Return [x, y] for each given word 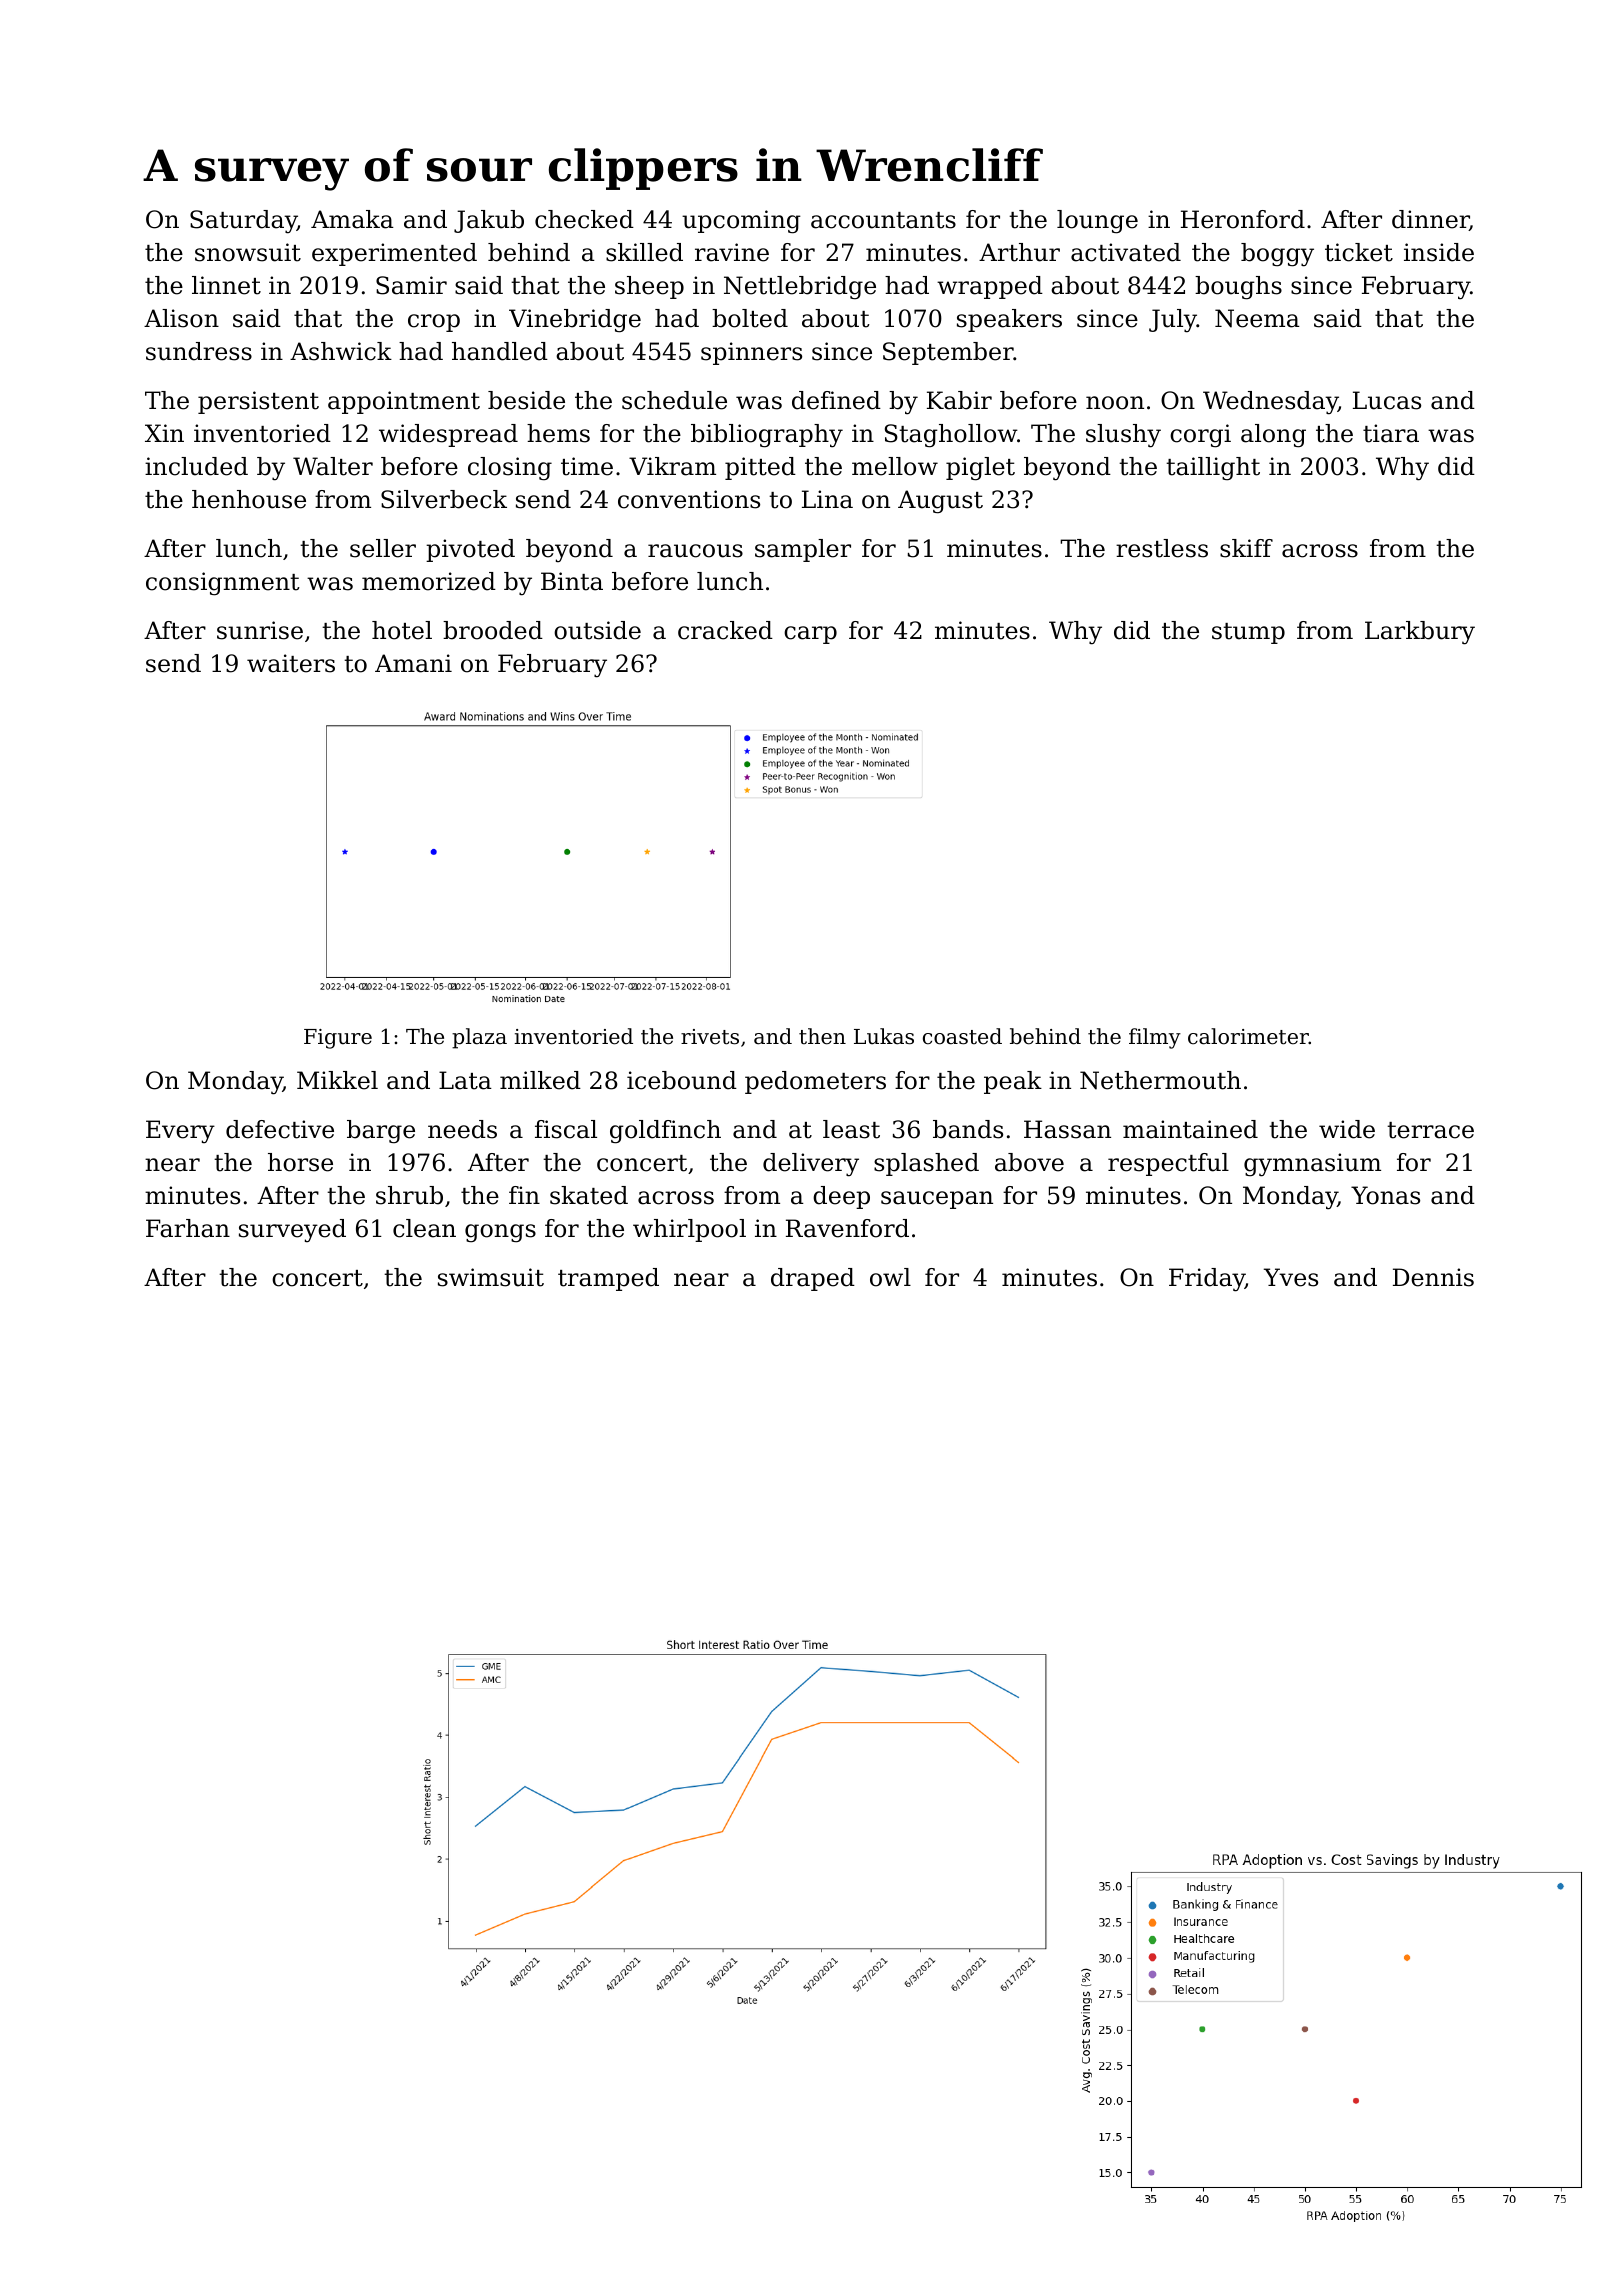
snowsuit [248, 252]
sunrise [260, 630]
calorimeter [1248, 1036]
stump [1248, 633]
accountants [883, 220]
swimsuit [491, 1277]
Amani [413, 663]
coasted [962, 1036]
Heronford [1243, 219]
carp [810, 635]
